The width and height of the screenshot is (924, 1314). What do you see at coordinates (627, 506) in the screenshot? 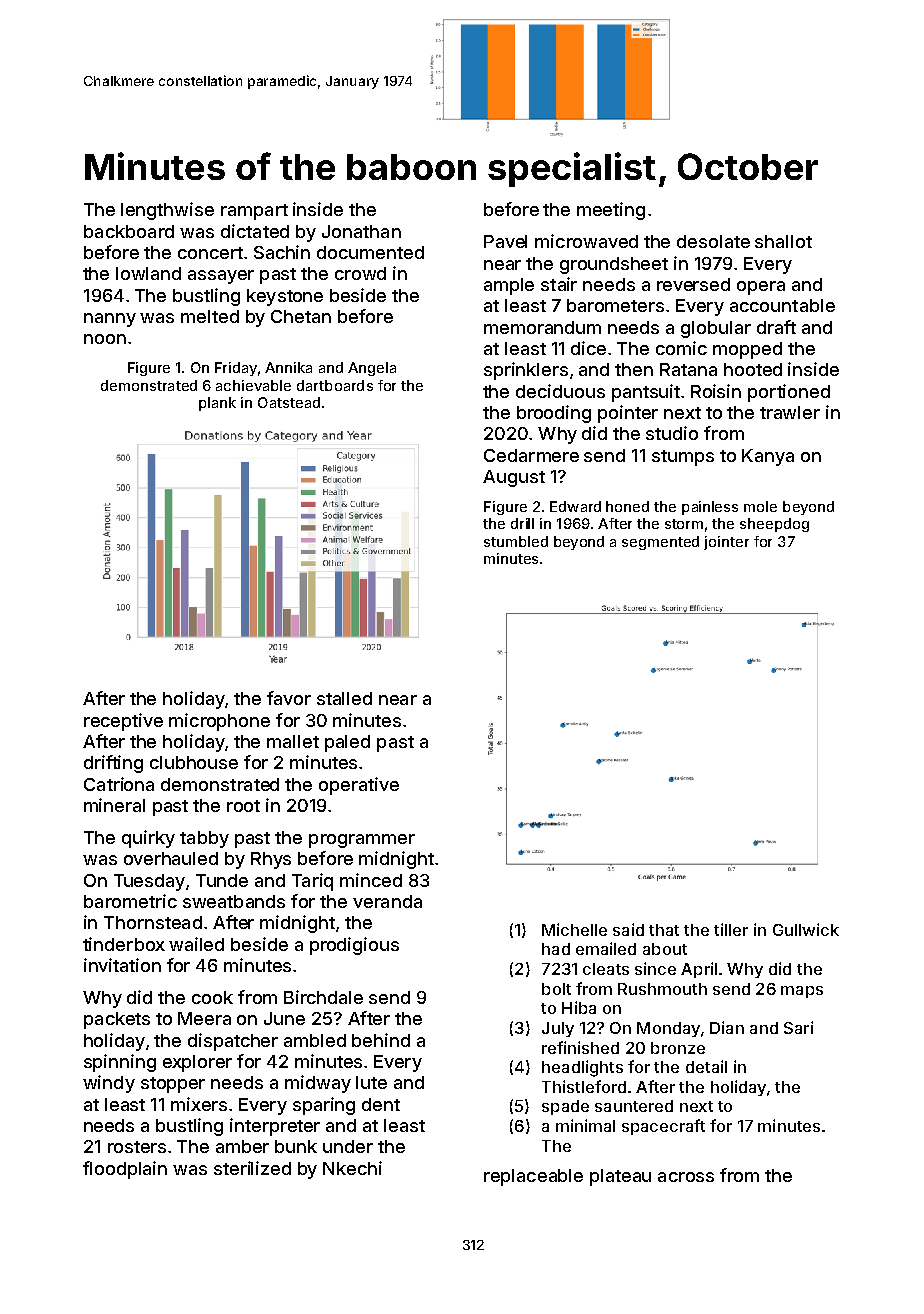
I see `honed` at bounding box center [627, 506].
